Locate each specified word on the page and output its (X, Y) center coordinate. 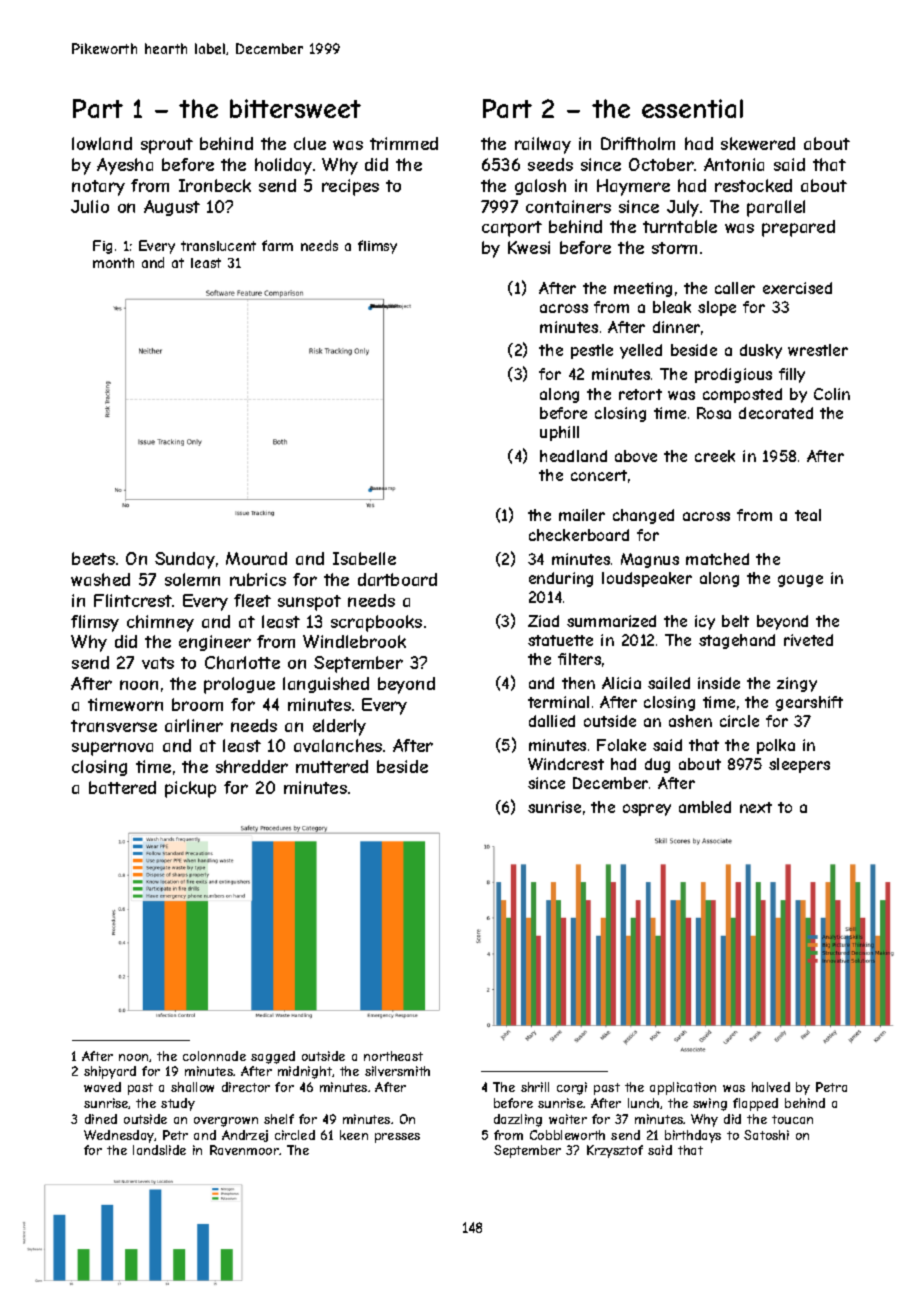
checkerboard (579, 535)
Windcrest (566, 764)
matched (717, 559)
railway (543, 145)
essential (692, 108)
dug (657, 765)
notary (98, 188)
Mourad (256, 558)
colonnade (214, 1056)
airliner (194, 725)
